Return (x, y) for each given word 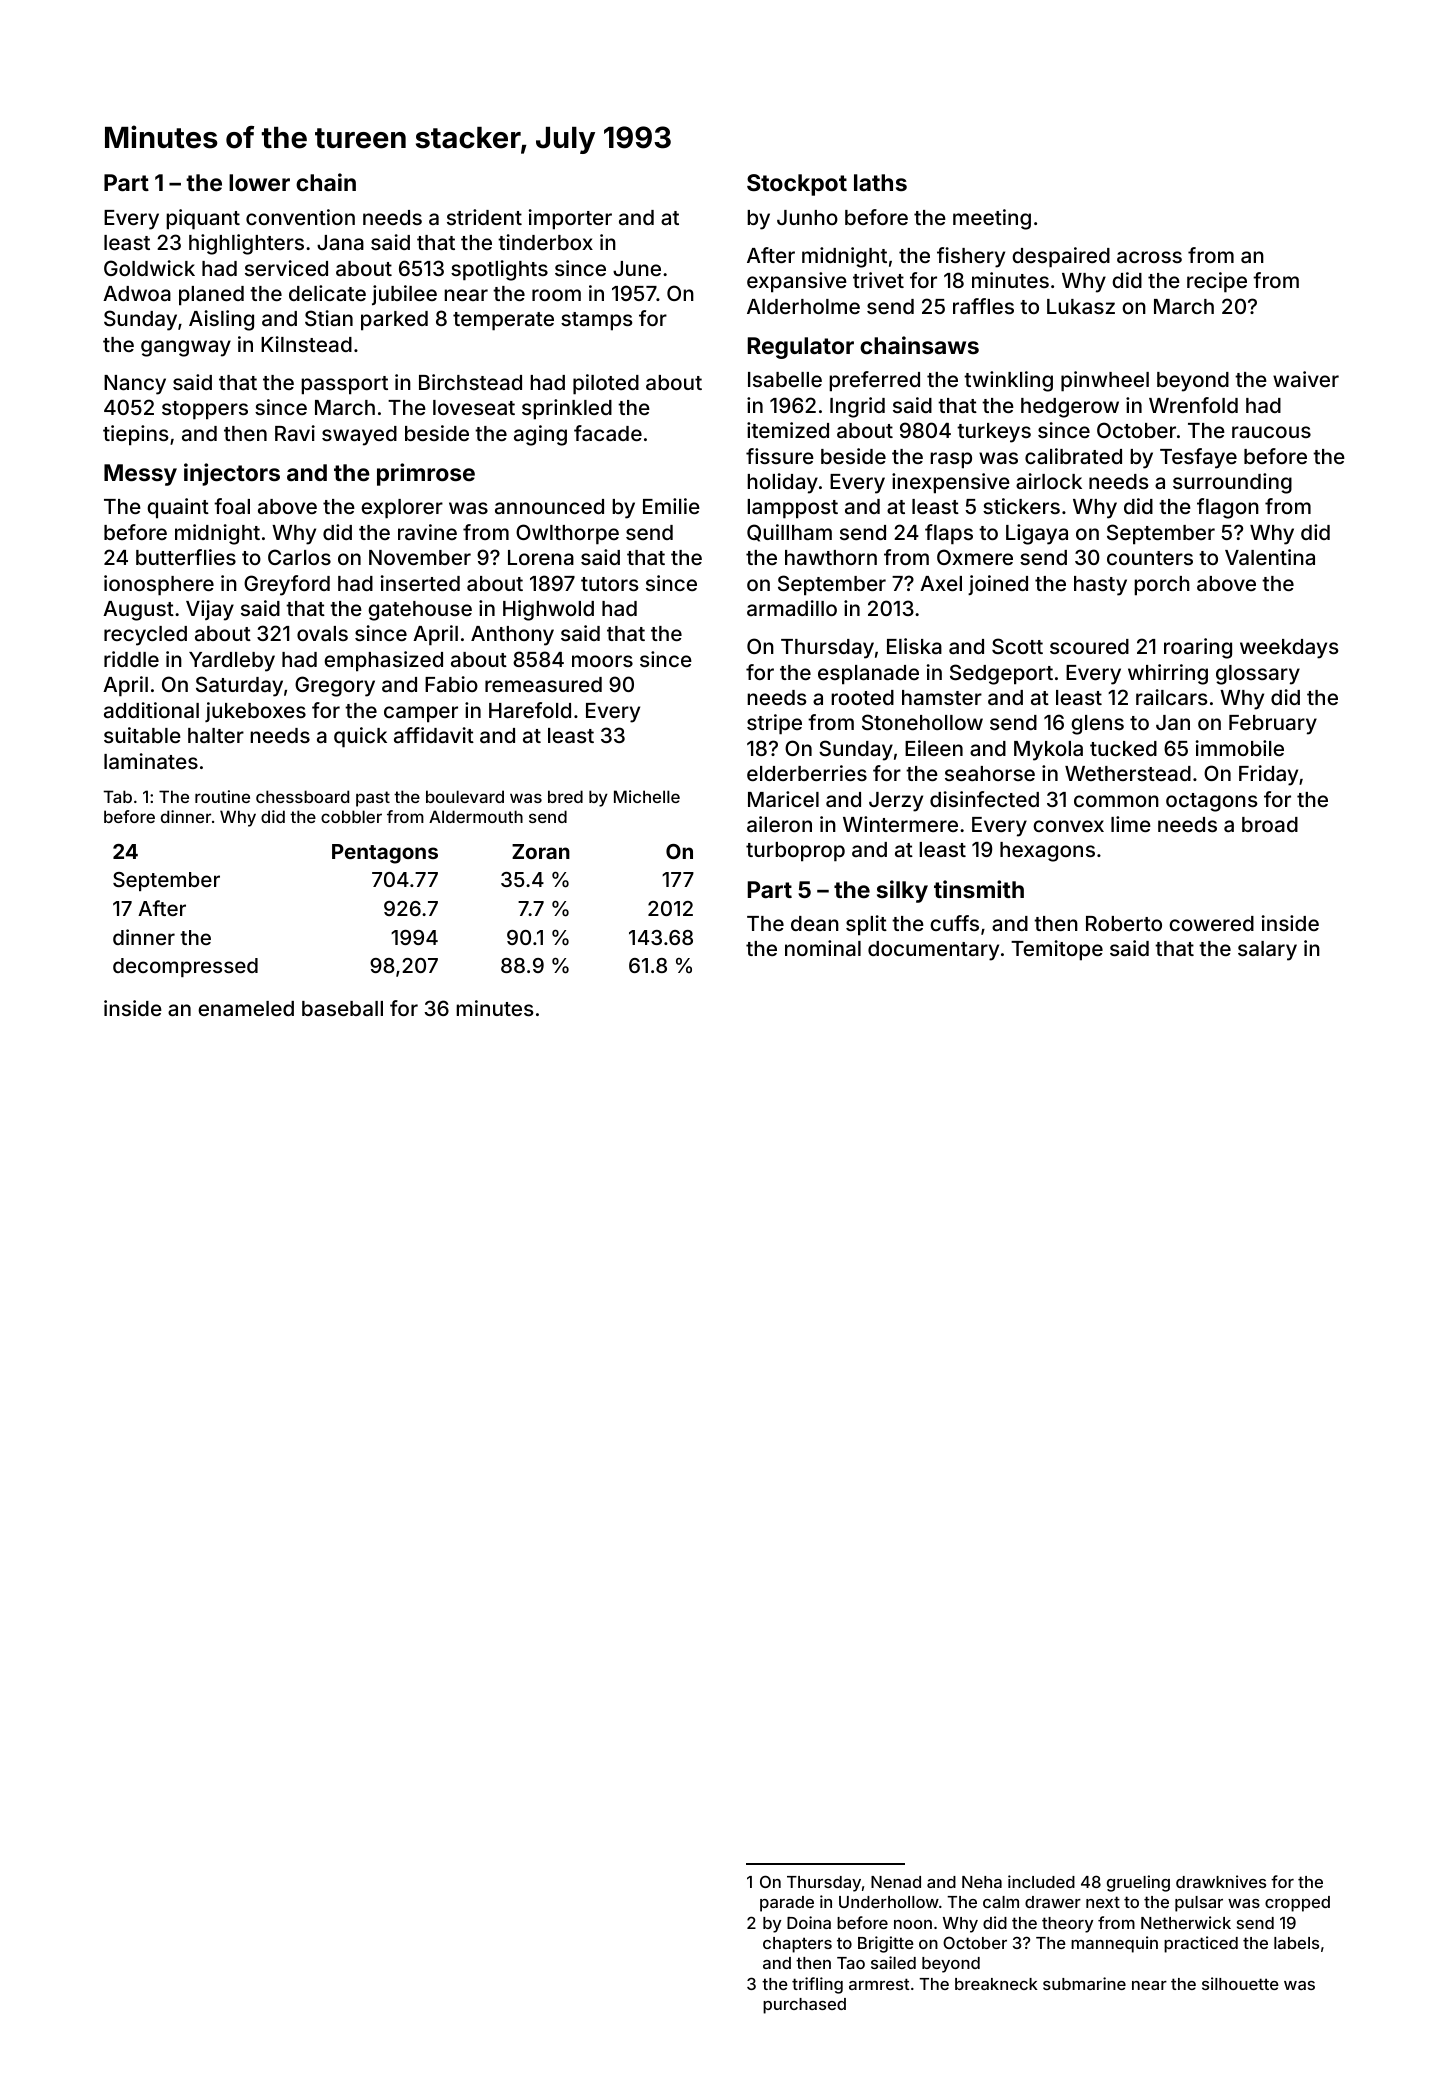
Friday (1268, 775)
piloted (606, 384)
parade (787, 1904)
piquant (203, 219)
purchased (804, 2006)
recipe (1217, 282)
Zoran (541, 851)
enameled (246, 1008)
